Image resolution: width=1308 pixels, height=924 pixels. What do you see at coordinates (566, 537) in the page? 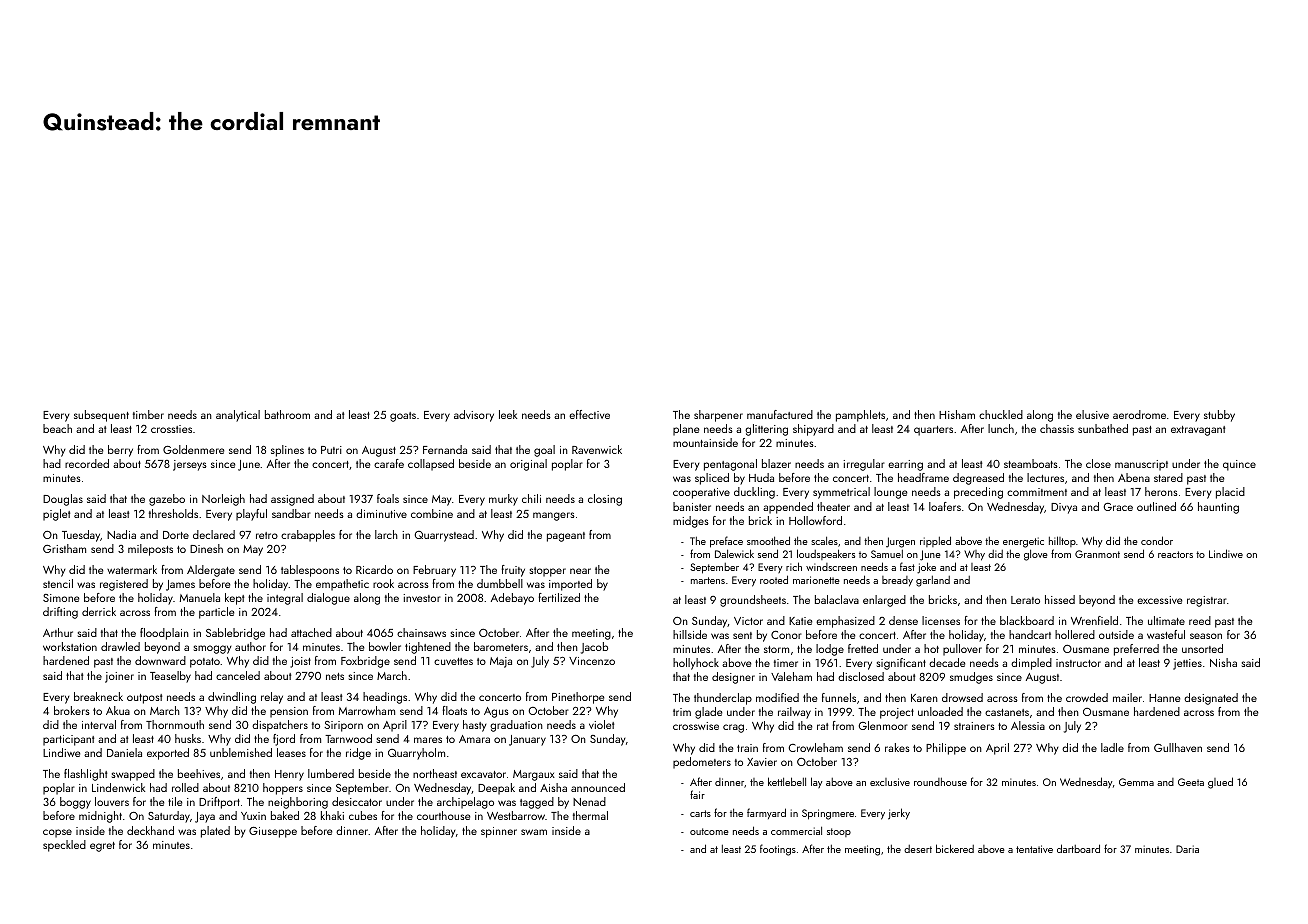
I see `pageant` at bounding box center [566, 537].
